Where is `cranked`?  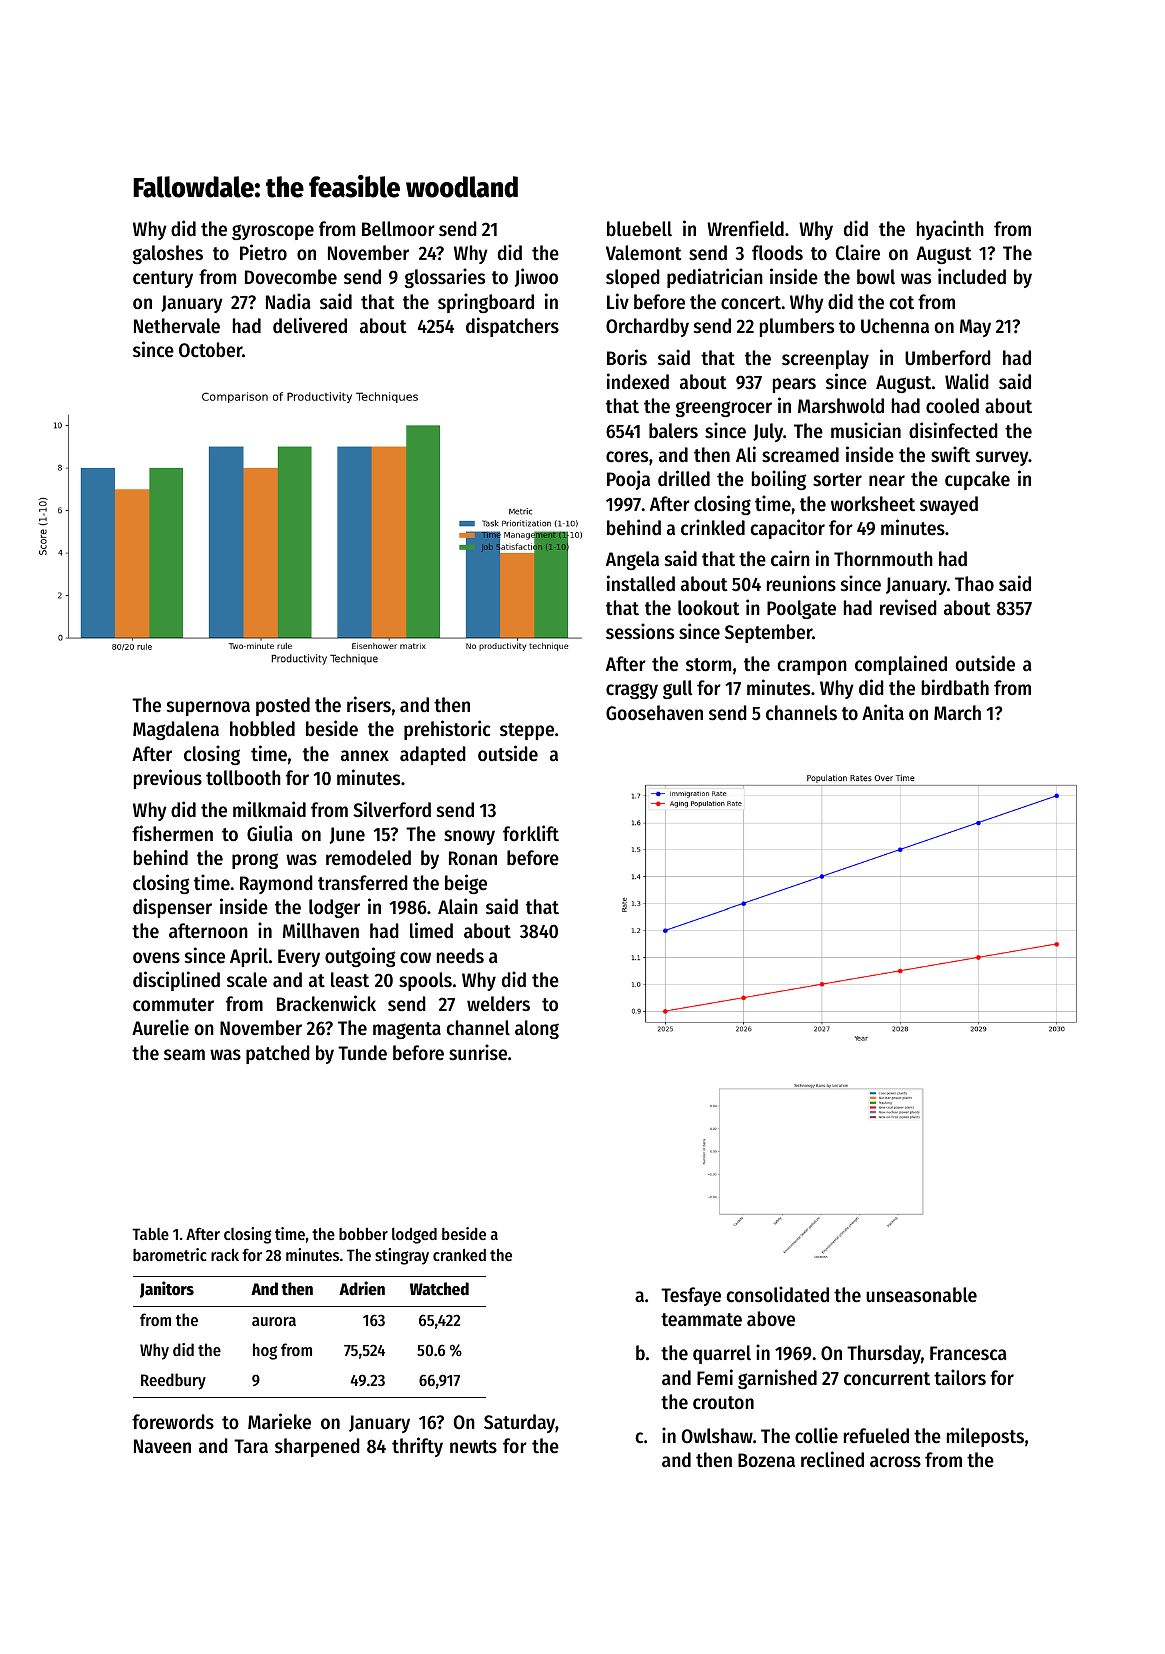 cranked is located at coordinates (459, 1255).
